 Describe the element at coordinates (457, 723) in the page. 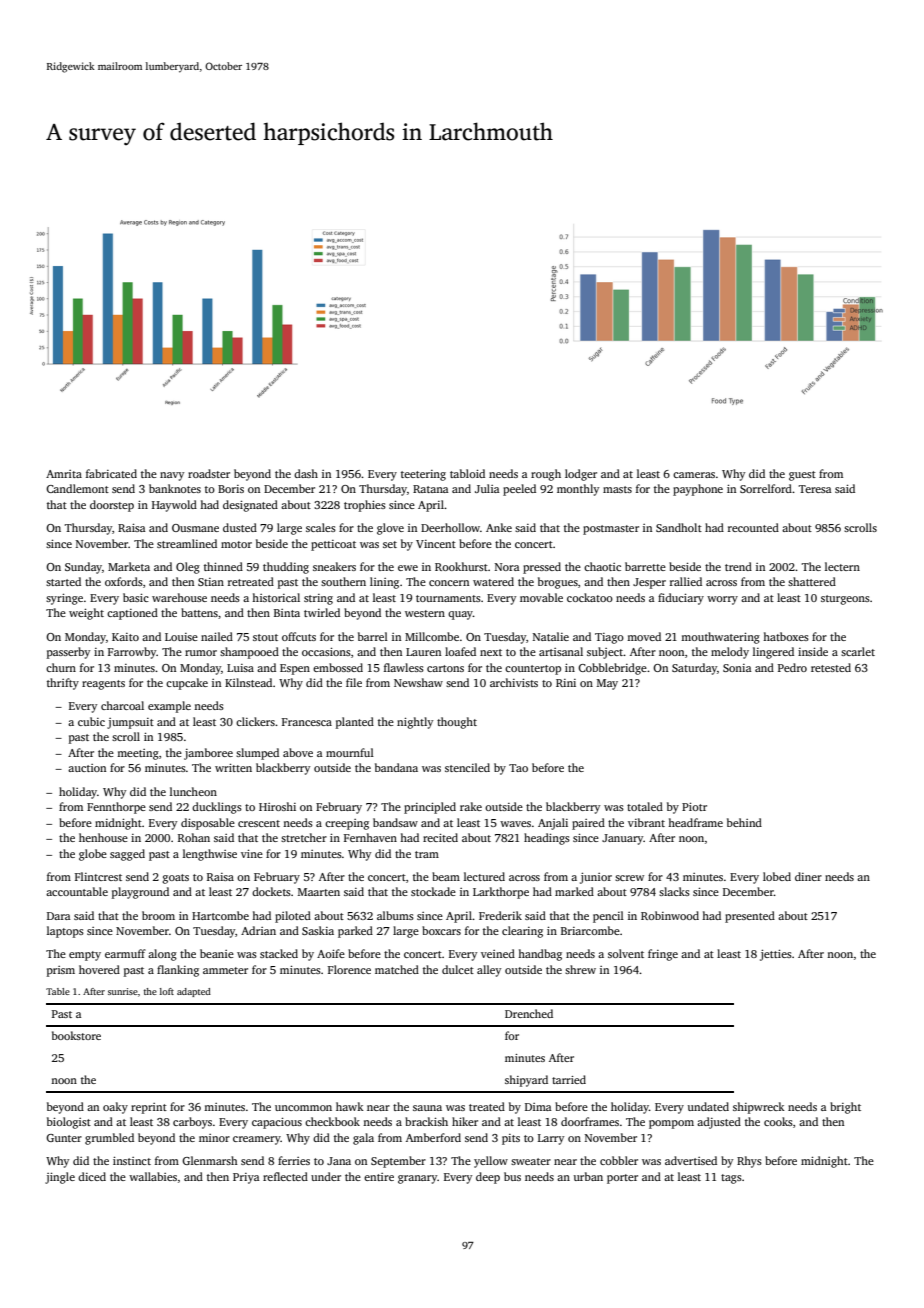

I see `thought` at that location.
